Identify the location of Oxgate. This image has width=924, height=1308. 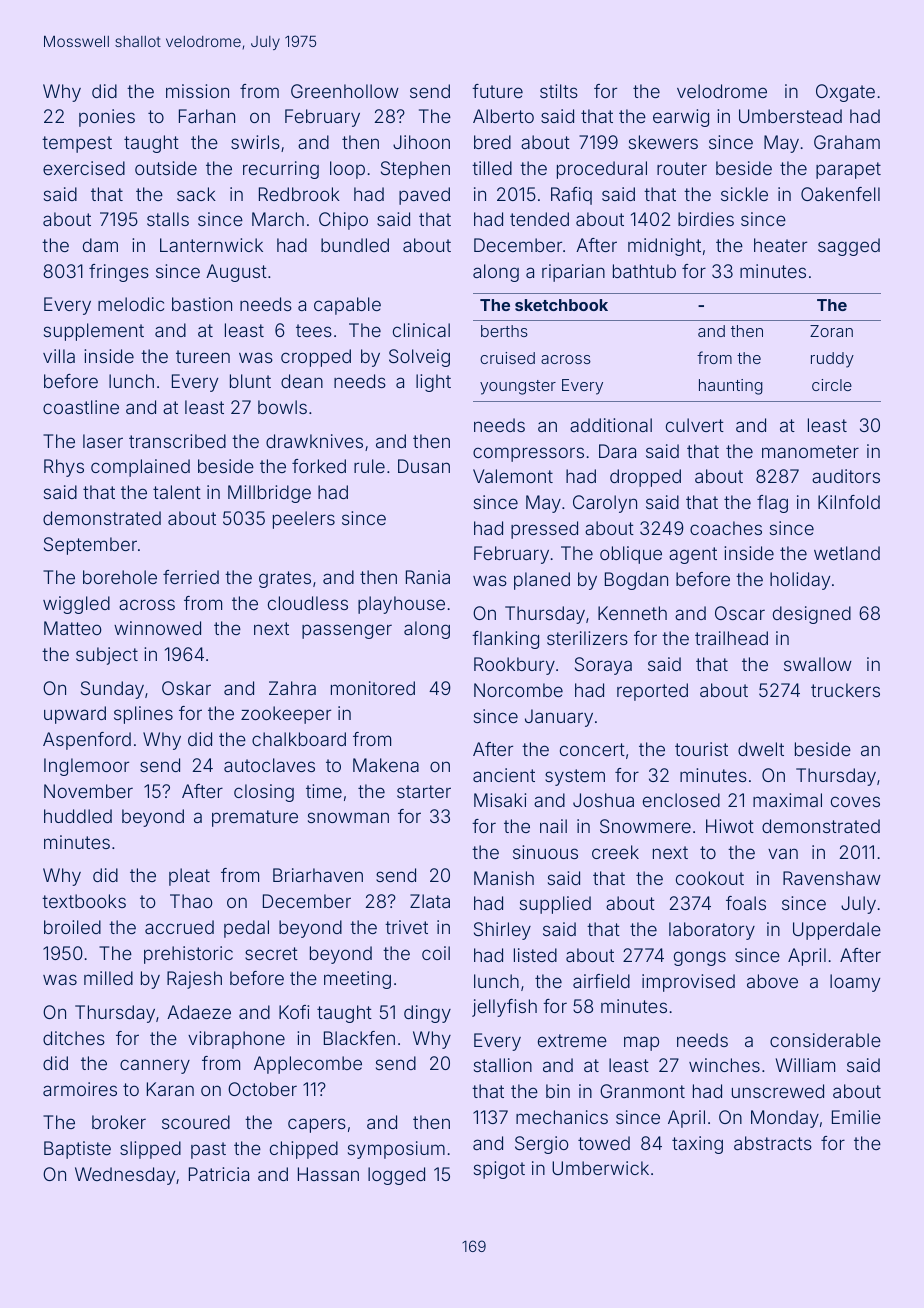
(845, 93).
